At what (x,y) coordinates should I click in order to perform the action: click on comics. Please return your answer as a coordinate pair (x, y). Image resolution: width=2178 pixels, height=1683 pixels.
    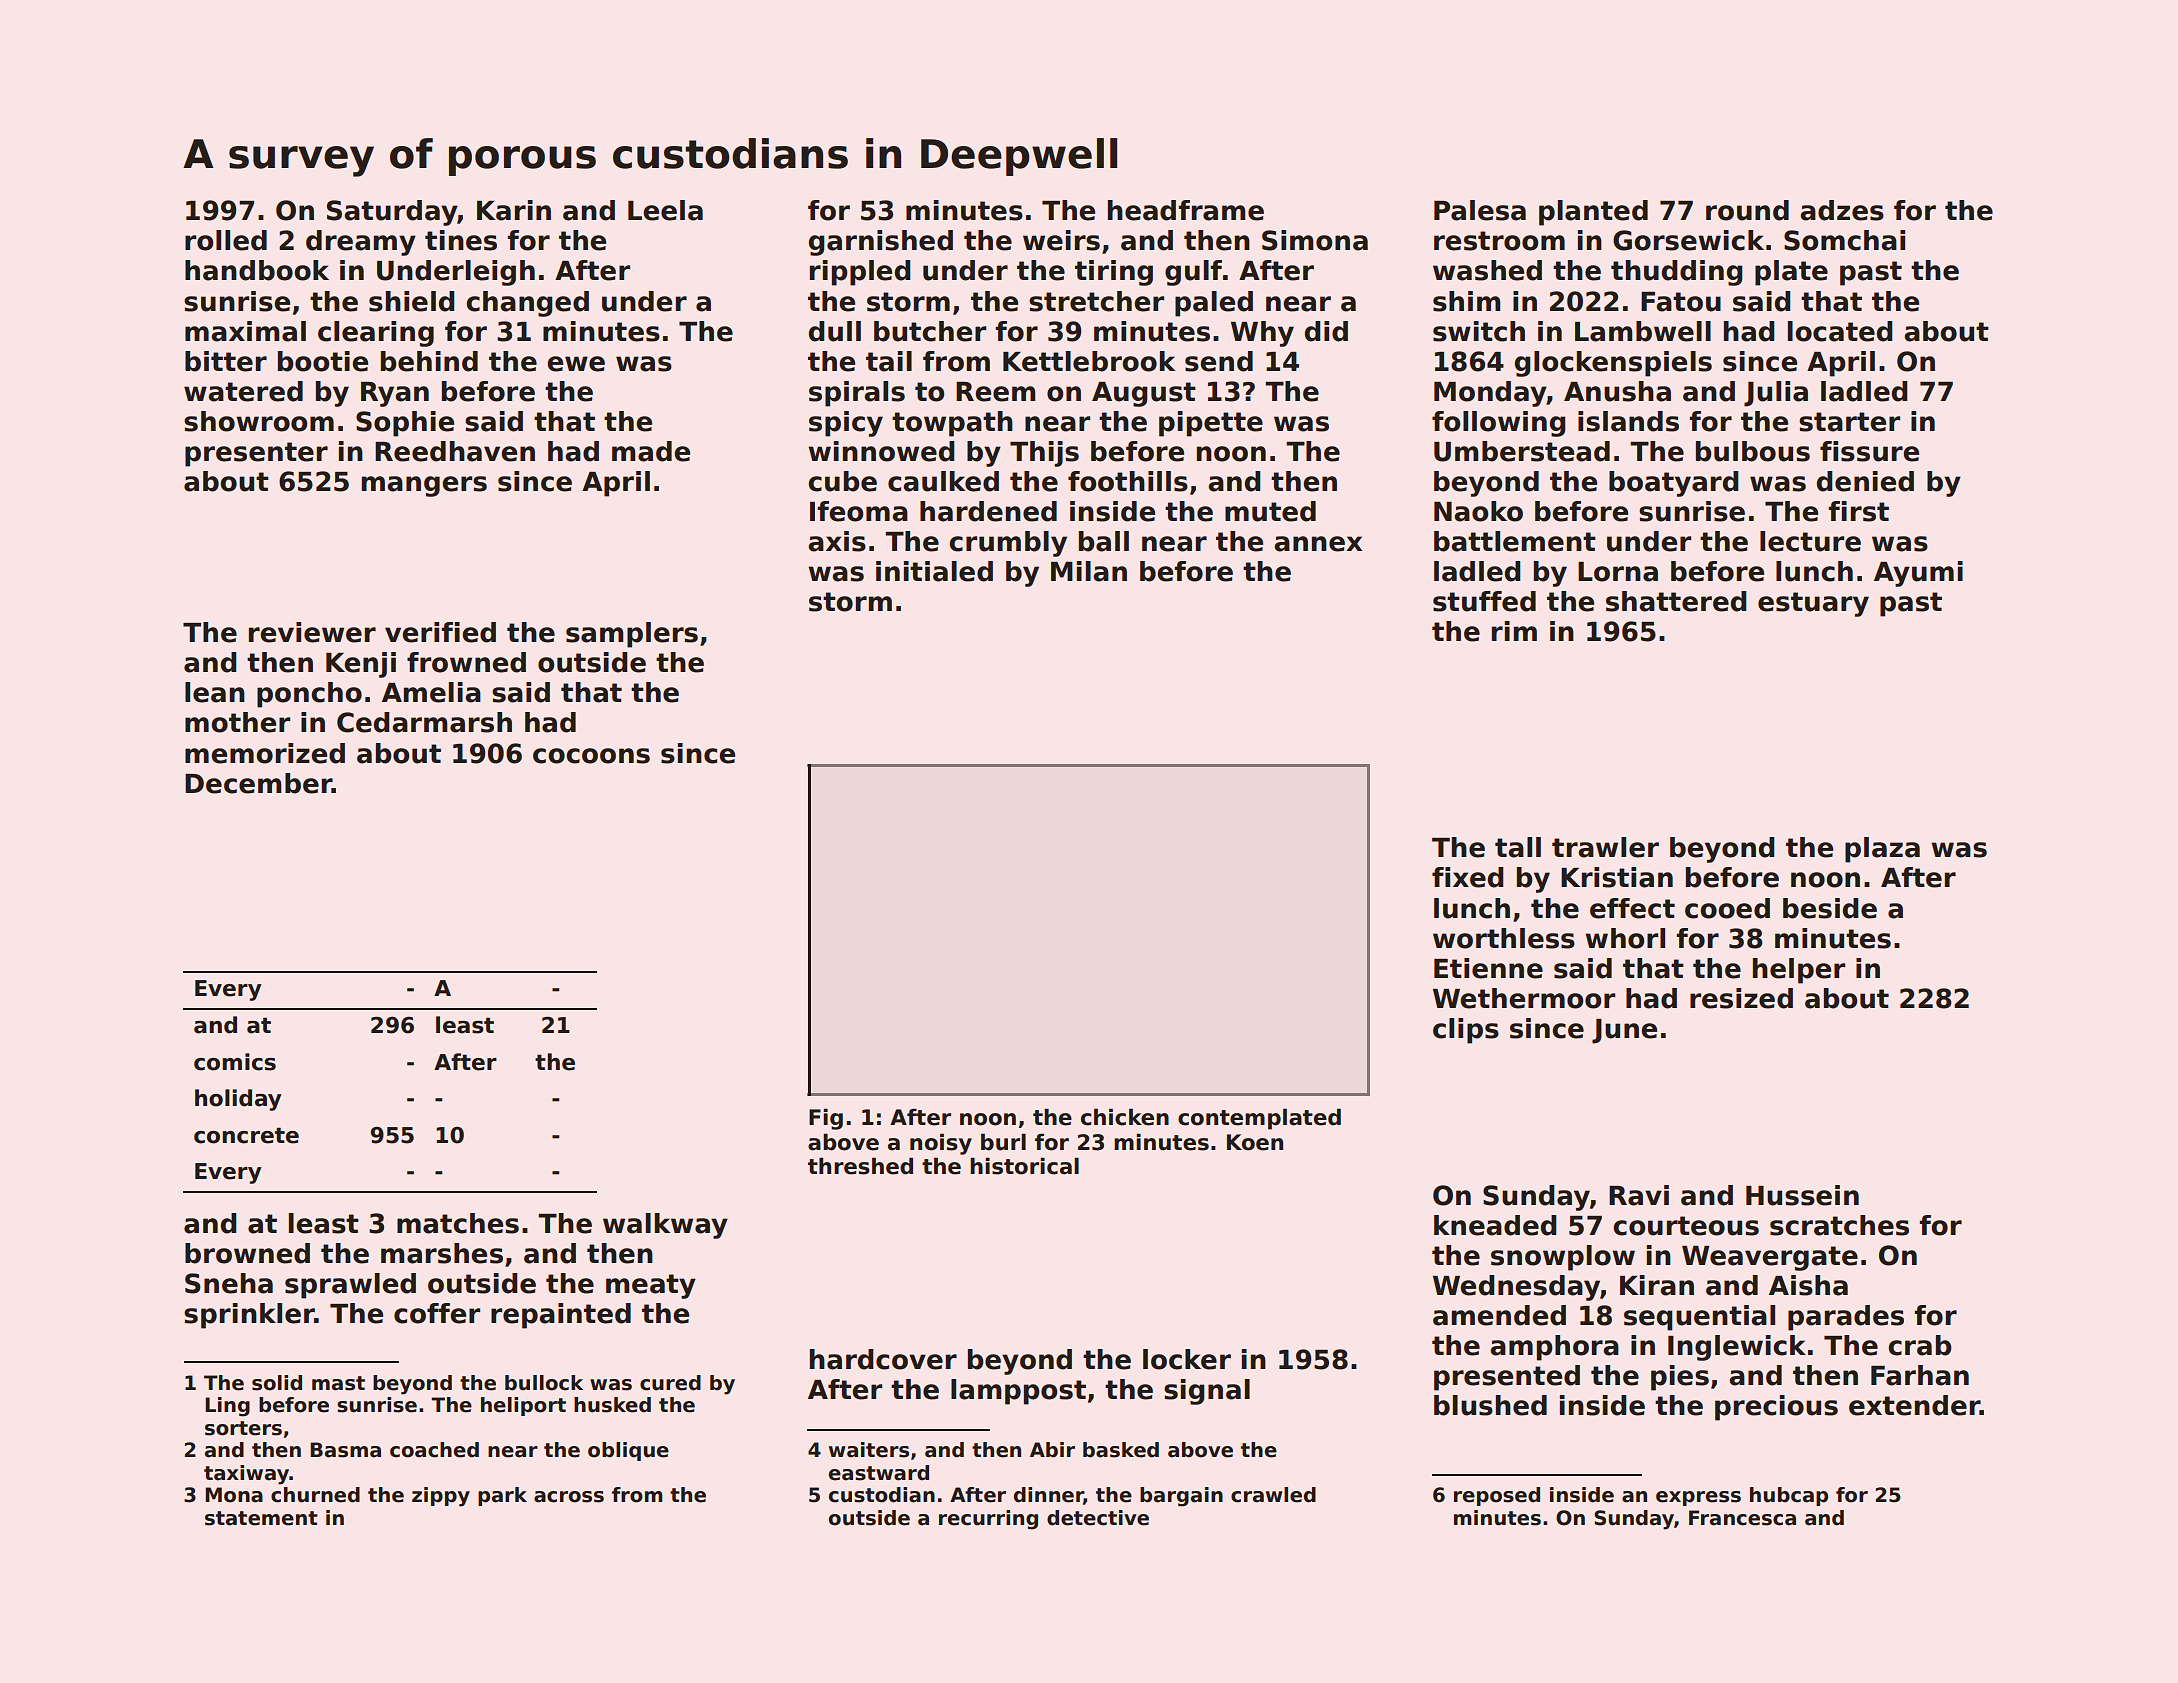
    Looking at the image, I should click on (235, 1062).
